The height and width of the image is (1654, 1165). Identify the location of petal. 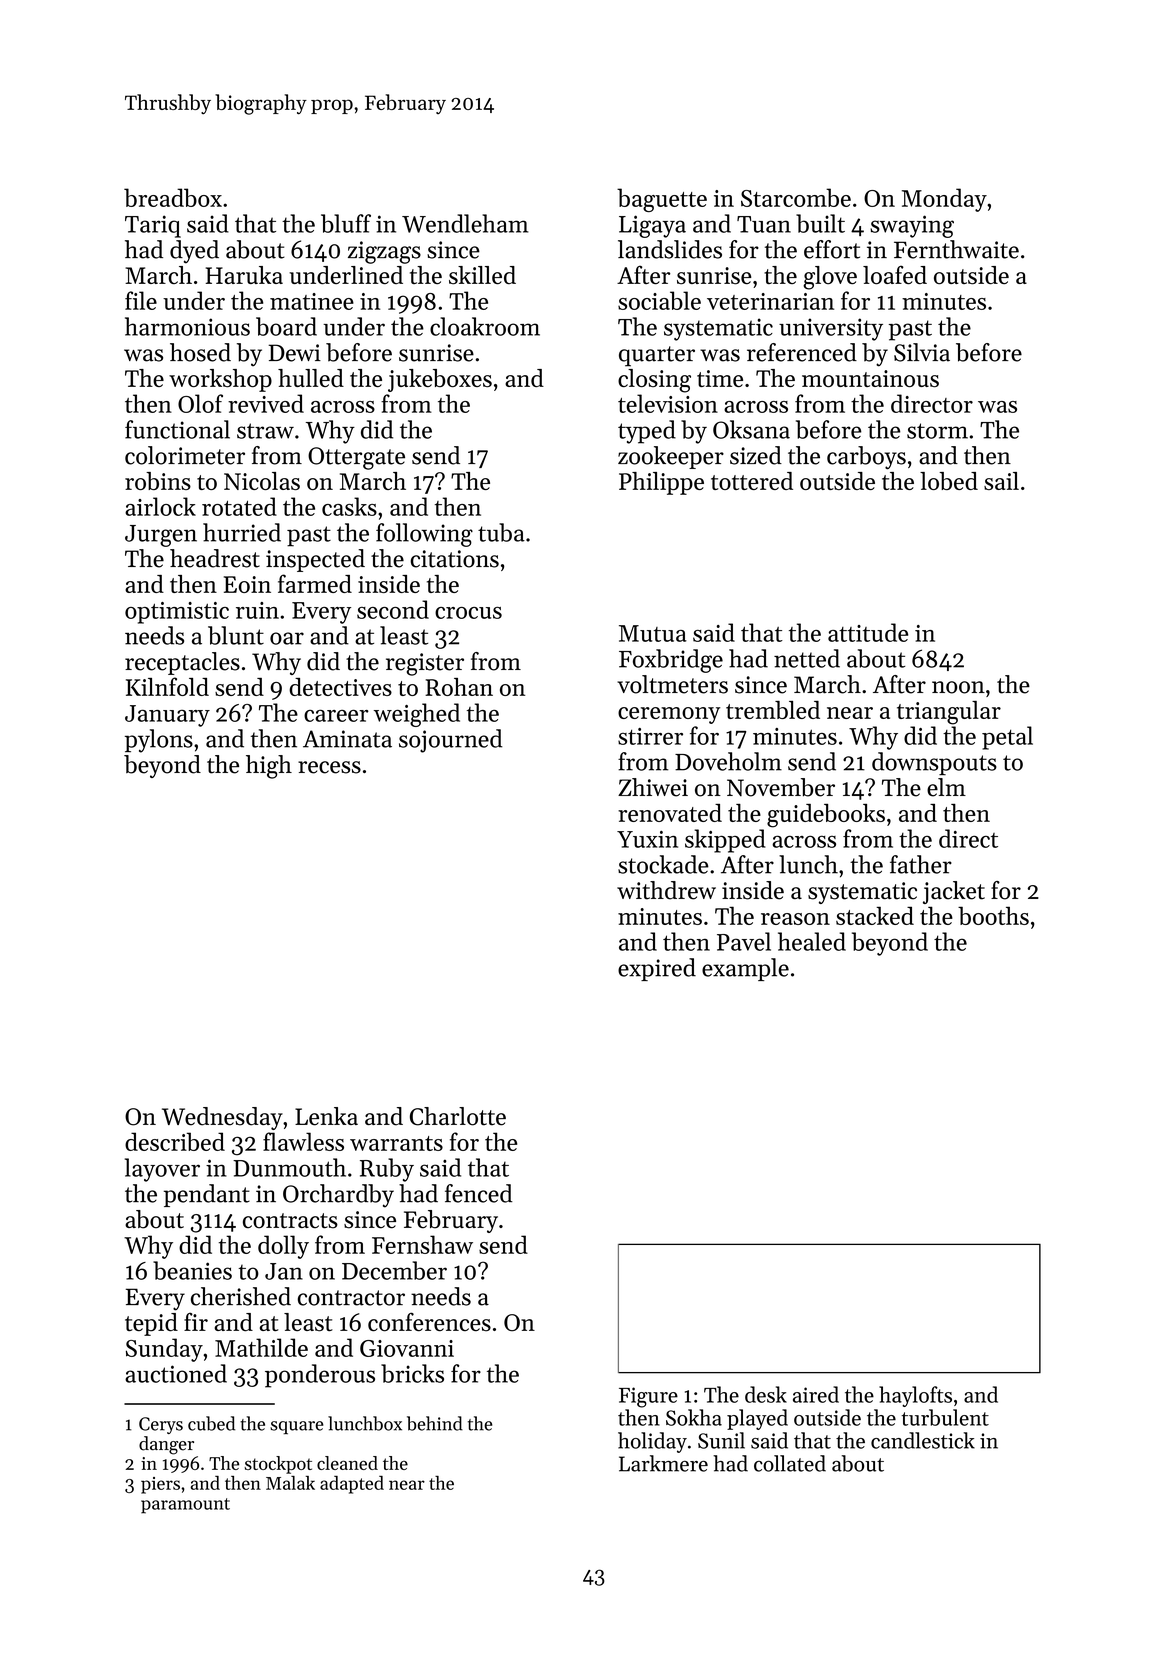
(1007, 738).
